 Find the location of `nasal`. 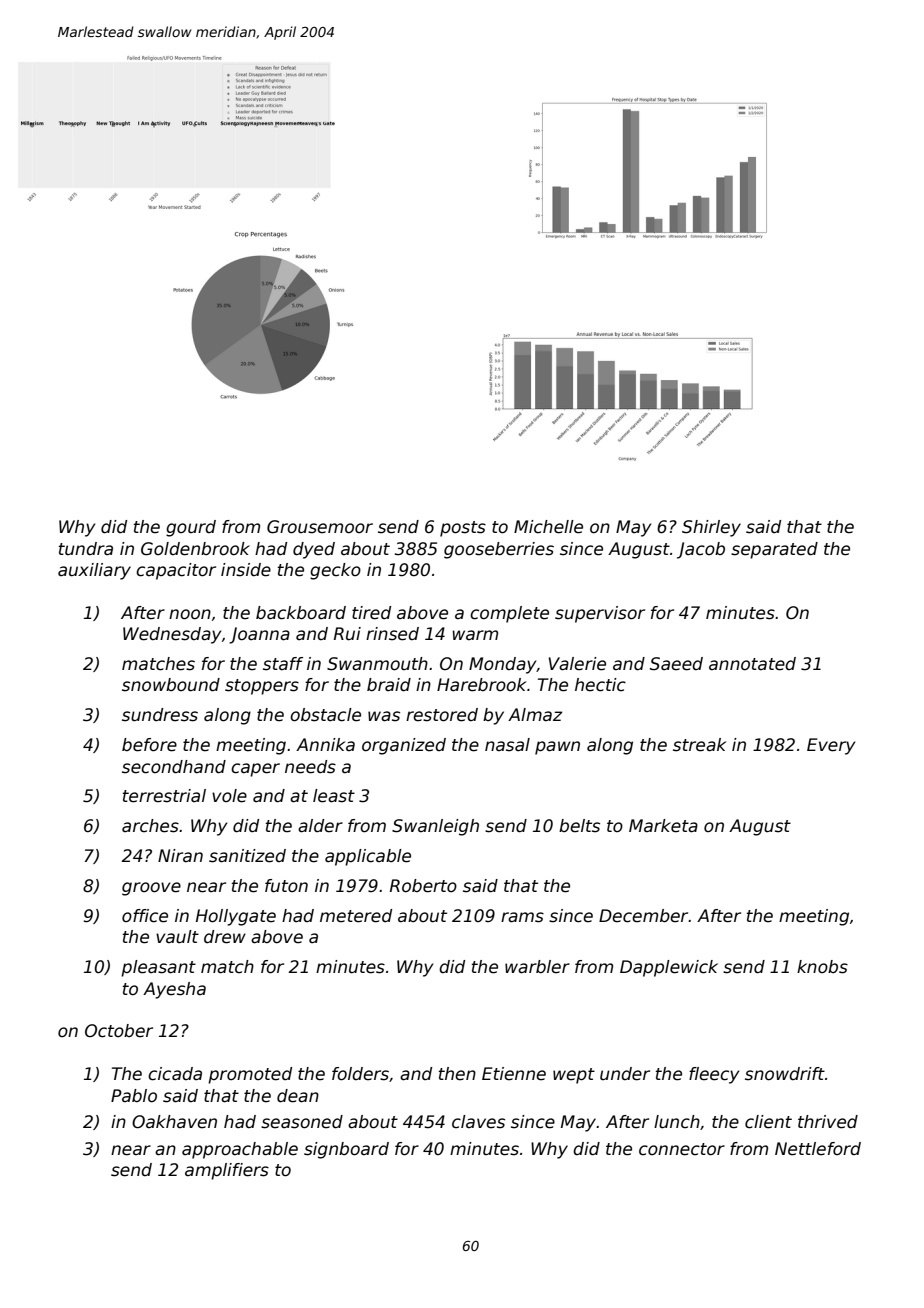

nasal is located at coordinates (507, 745).
